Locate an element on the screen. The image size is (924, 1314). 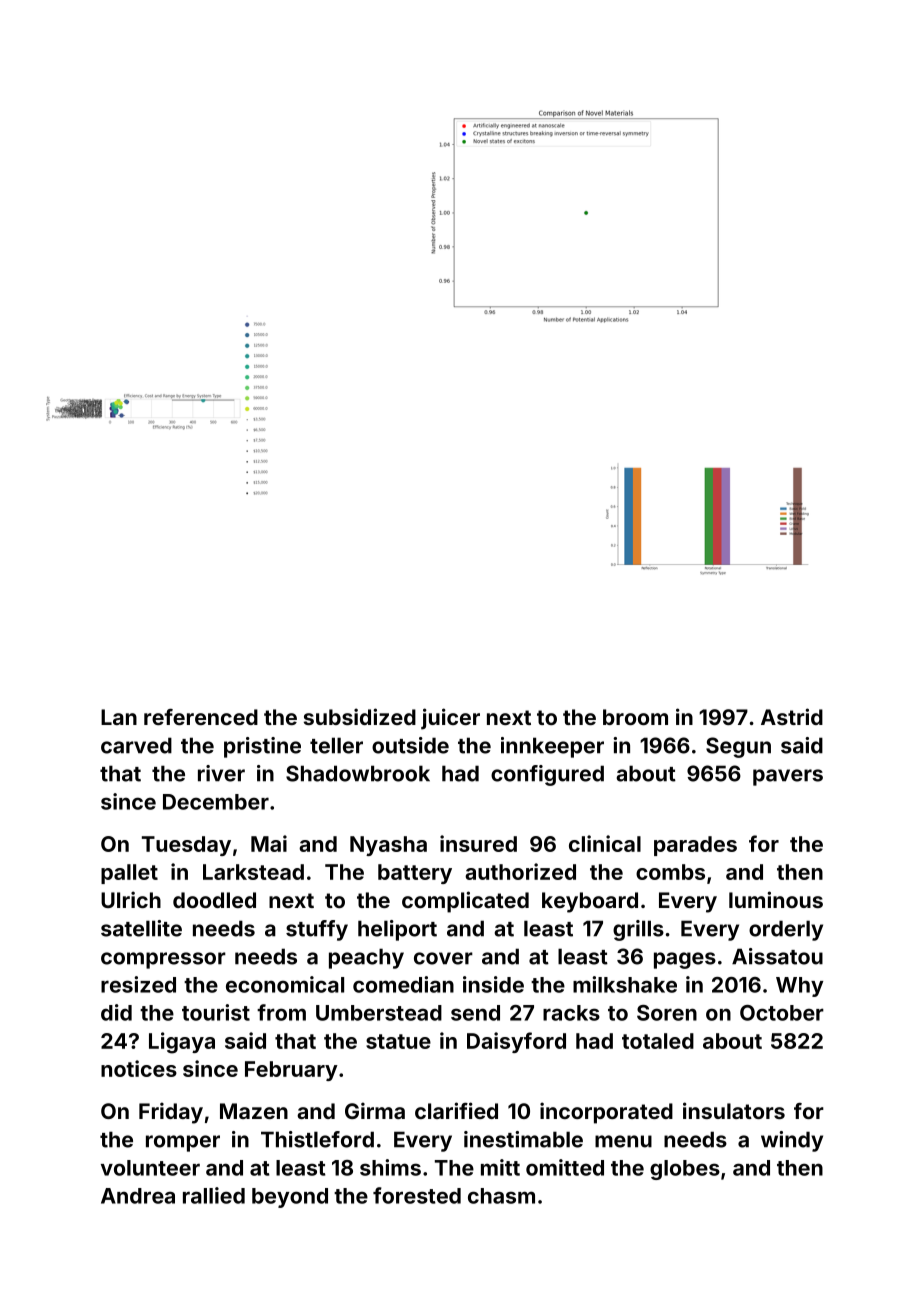
referenced is located at coordinates (201, 717).
